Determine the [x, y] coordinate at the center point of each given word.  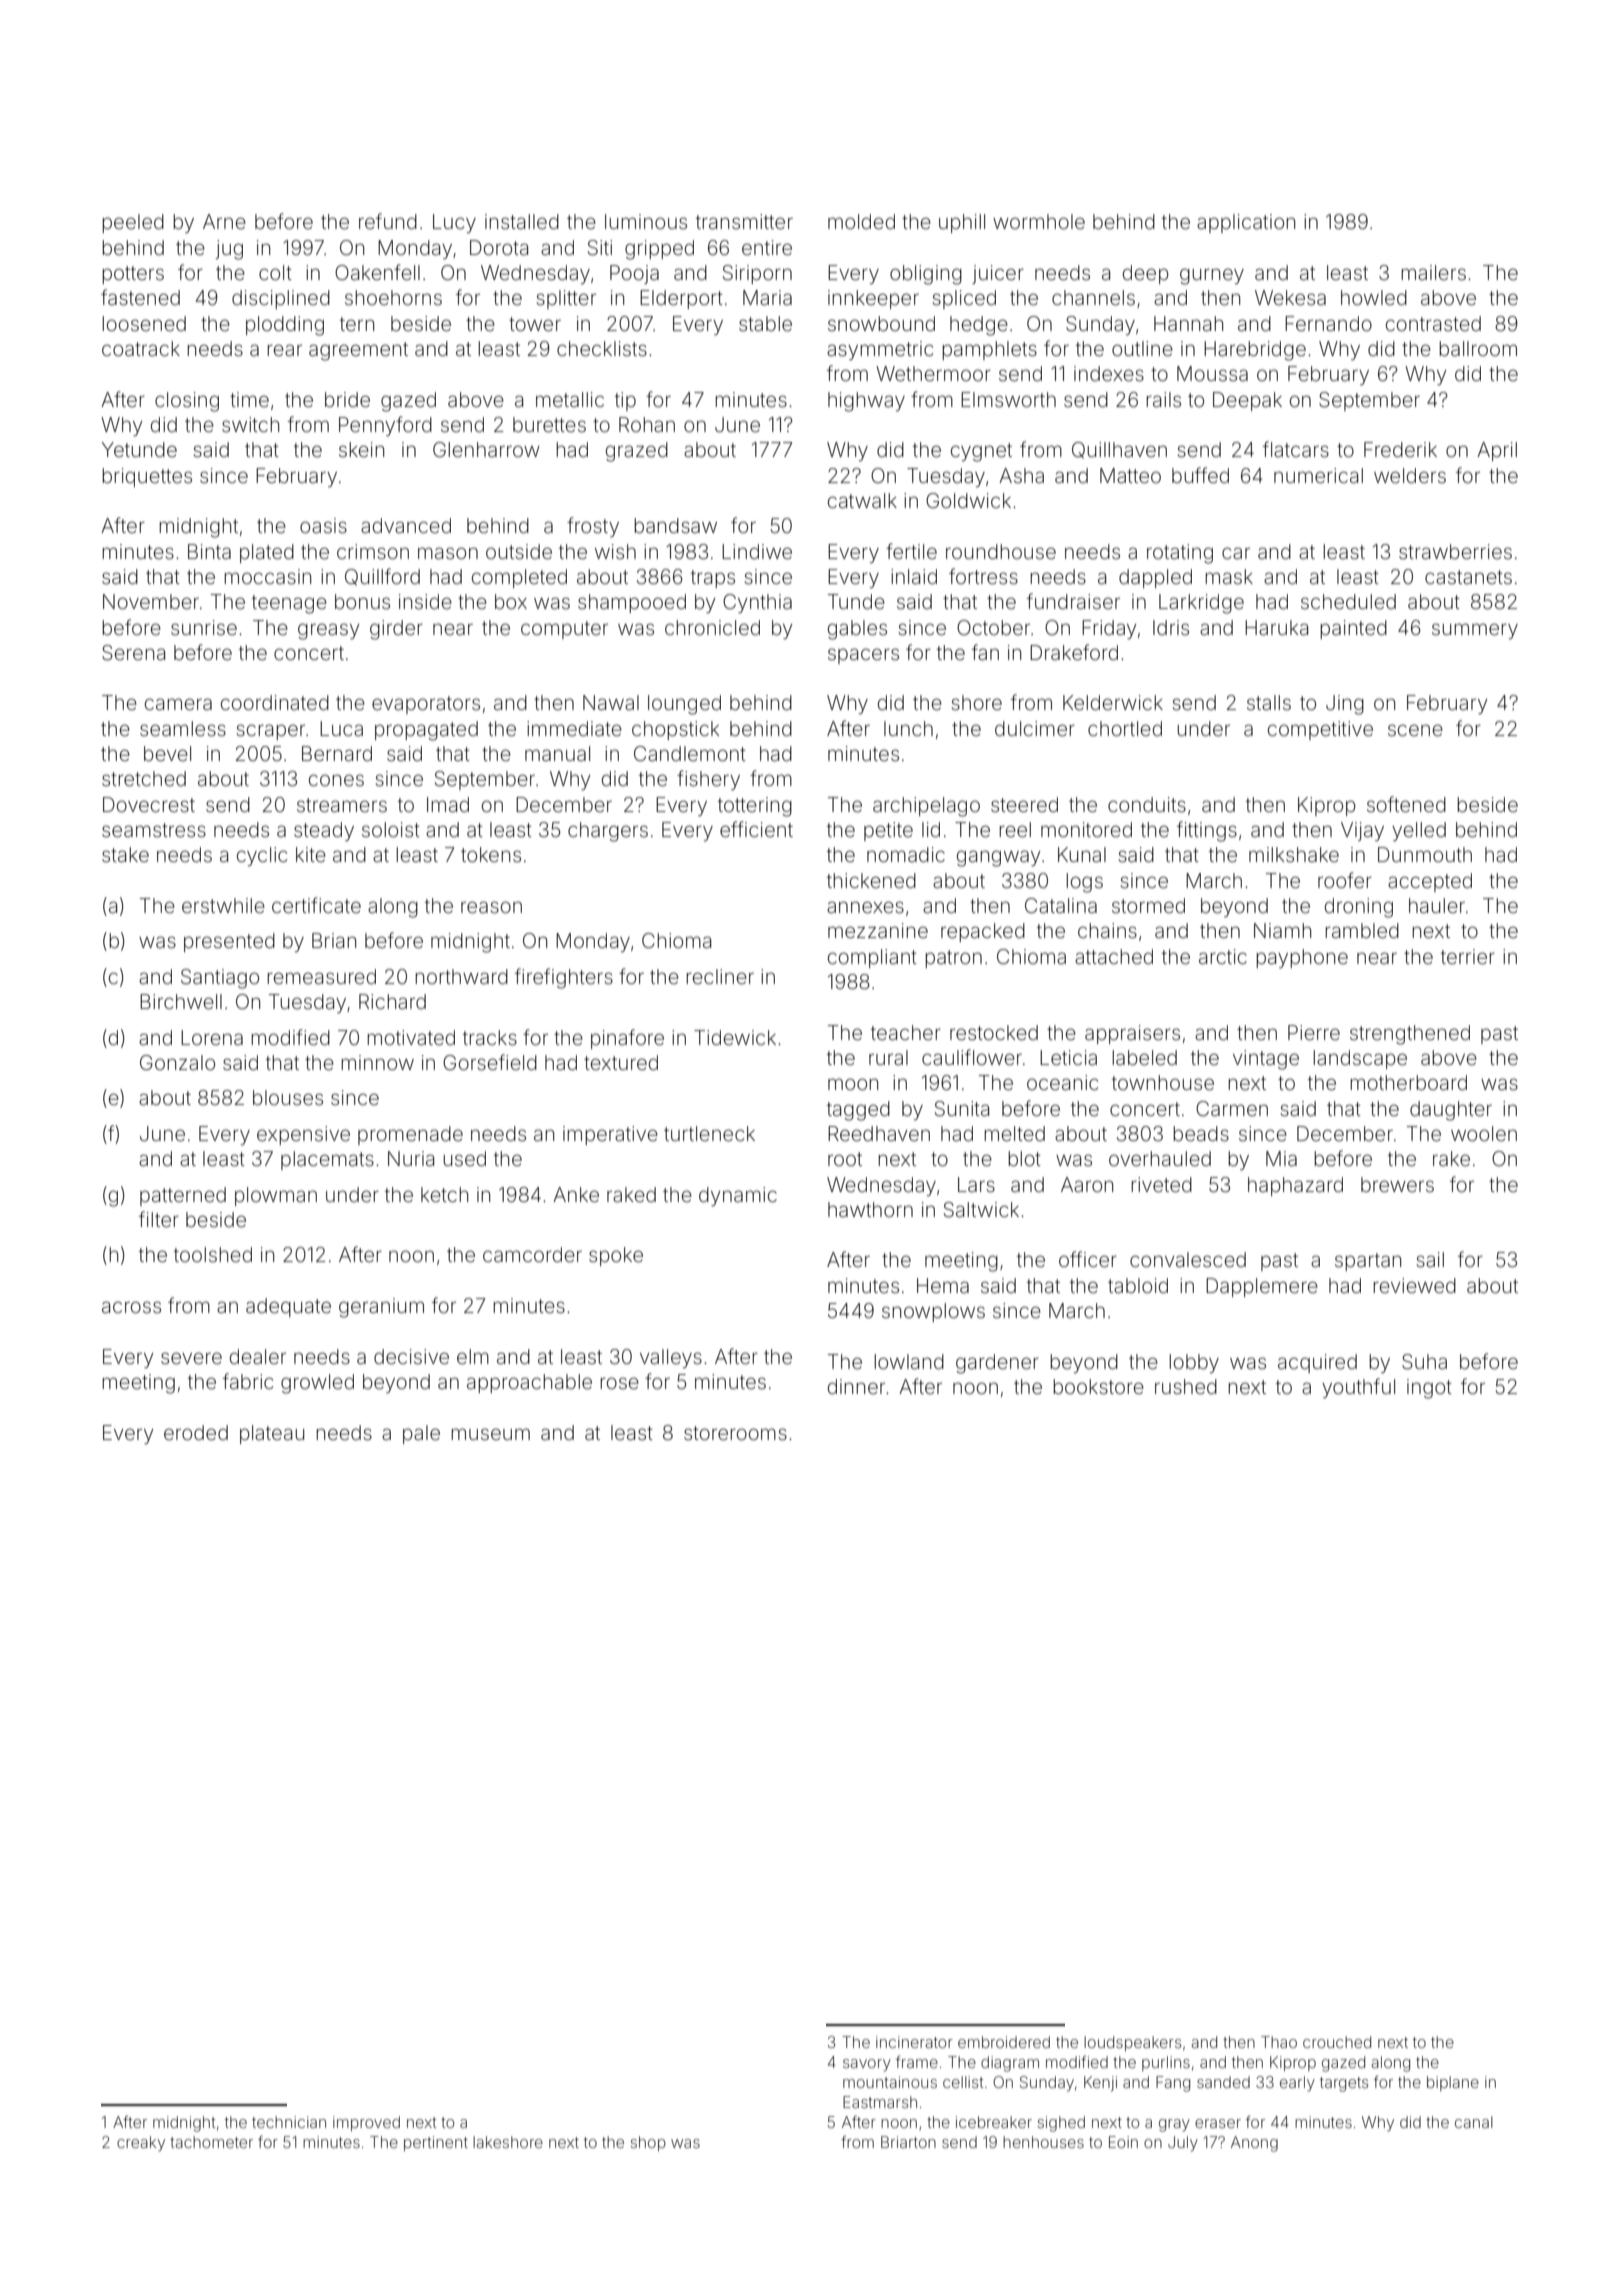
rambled [1362, 930]
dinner [856, 1386]
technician [289, 2122]
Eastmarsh [880, 2102]
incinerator [914, 2042]
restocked [994, 1032]
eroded [196, 1432]
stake [125, 854]
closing [187, 402]
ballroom [1478, 348]
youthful [1358, 1388]
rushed [1186, 1386]
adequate [288, 1307]
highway [866, 402]
